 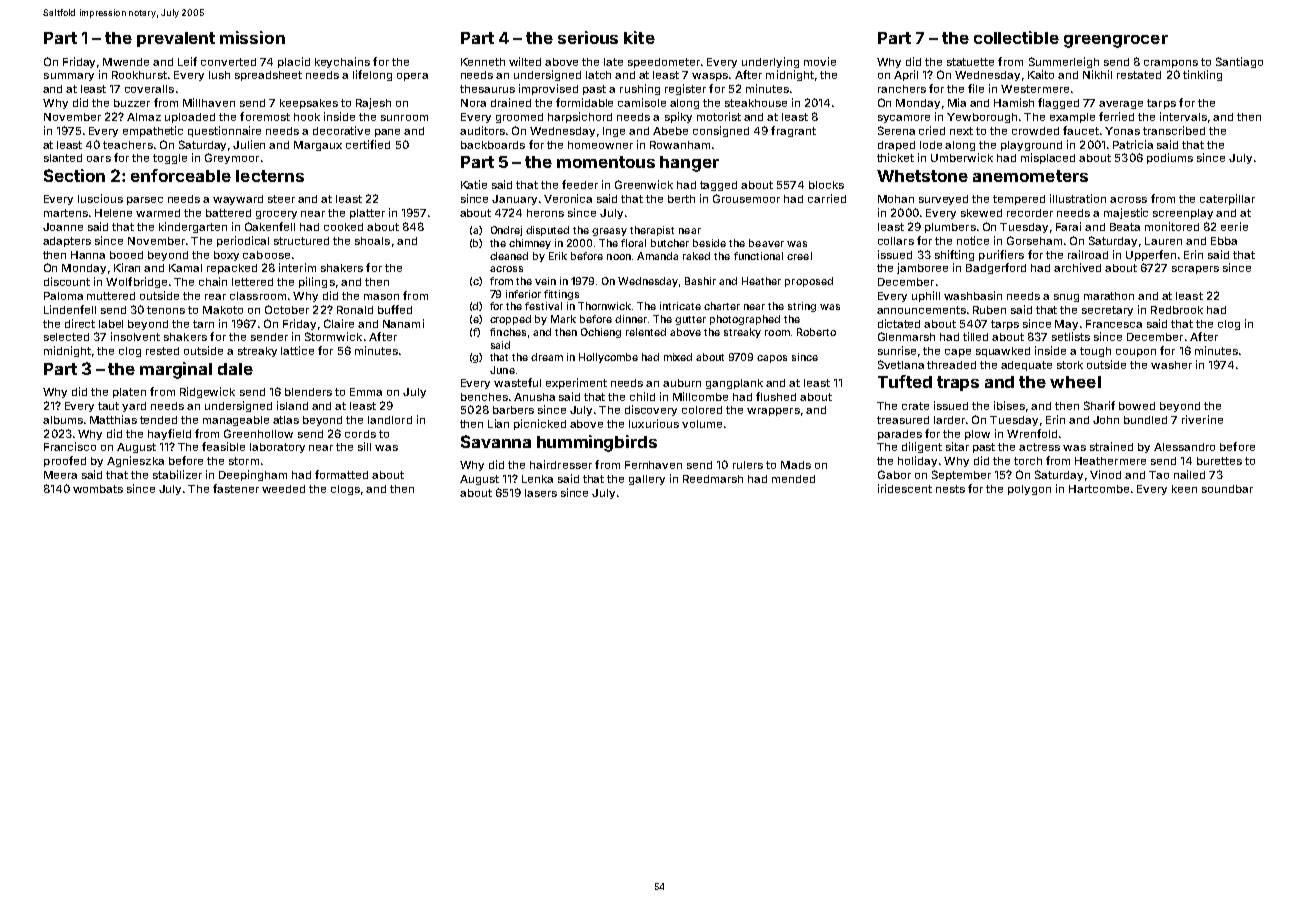 What do you see at coordinates (128, 145) in the document?
I see `teachers` at bounding box center [128, 145].
